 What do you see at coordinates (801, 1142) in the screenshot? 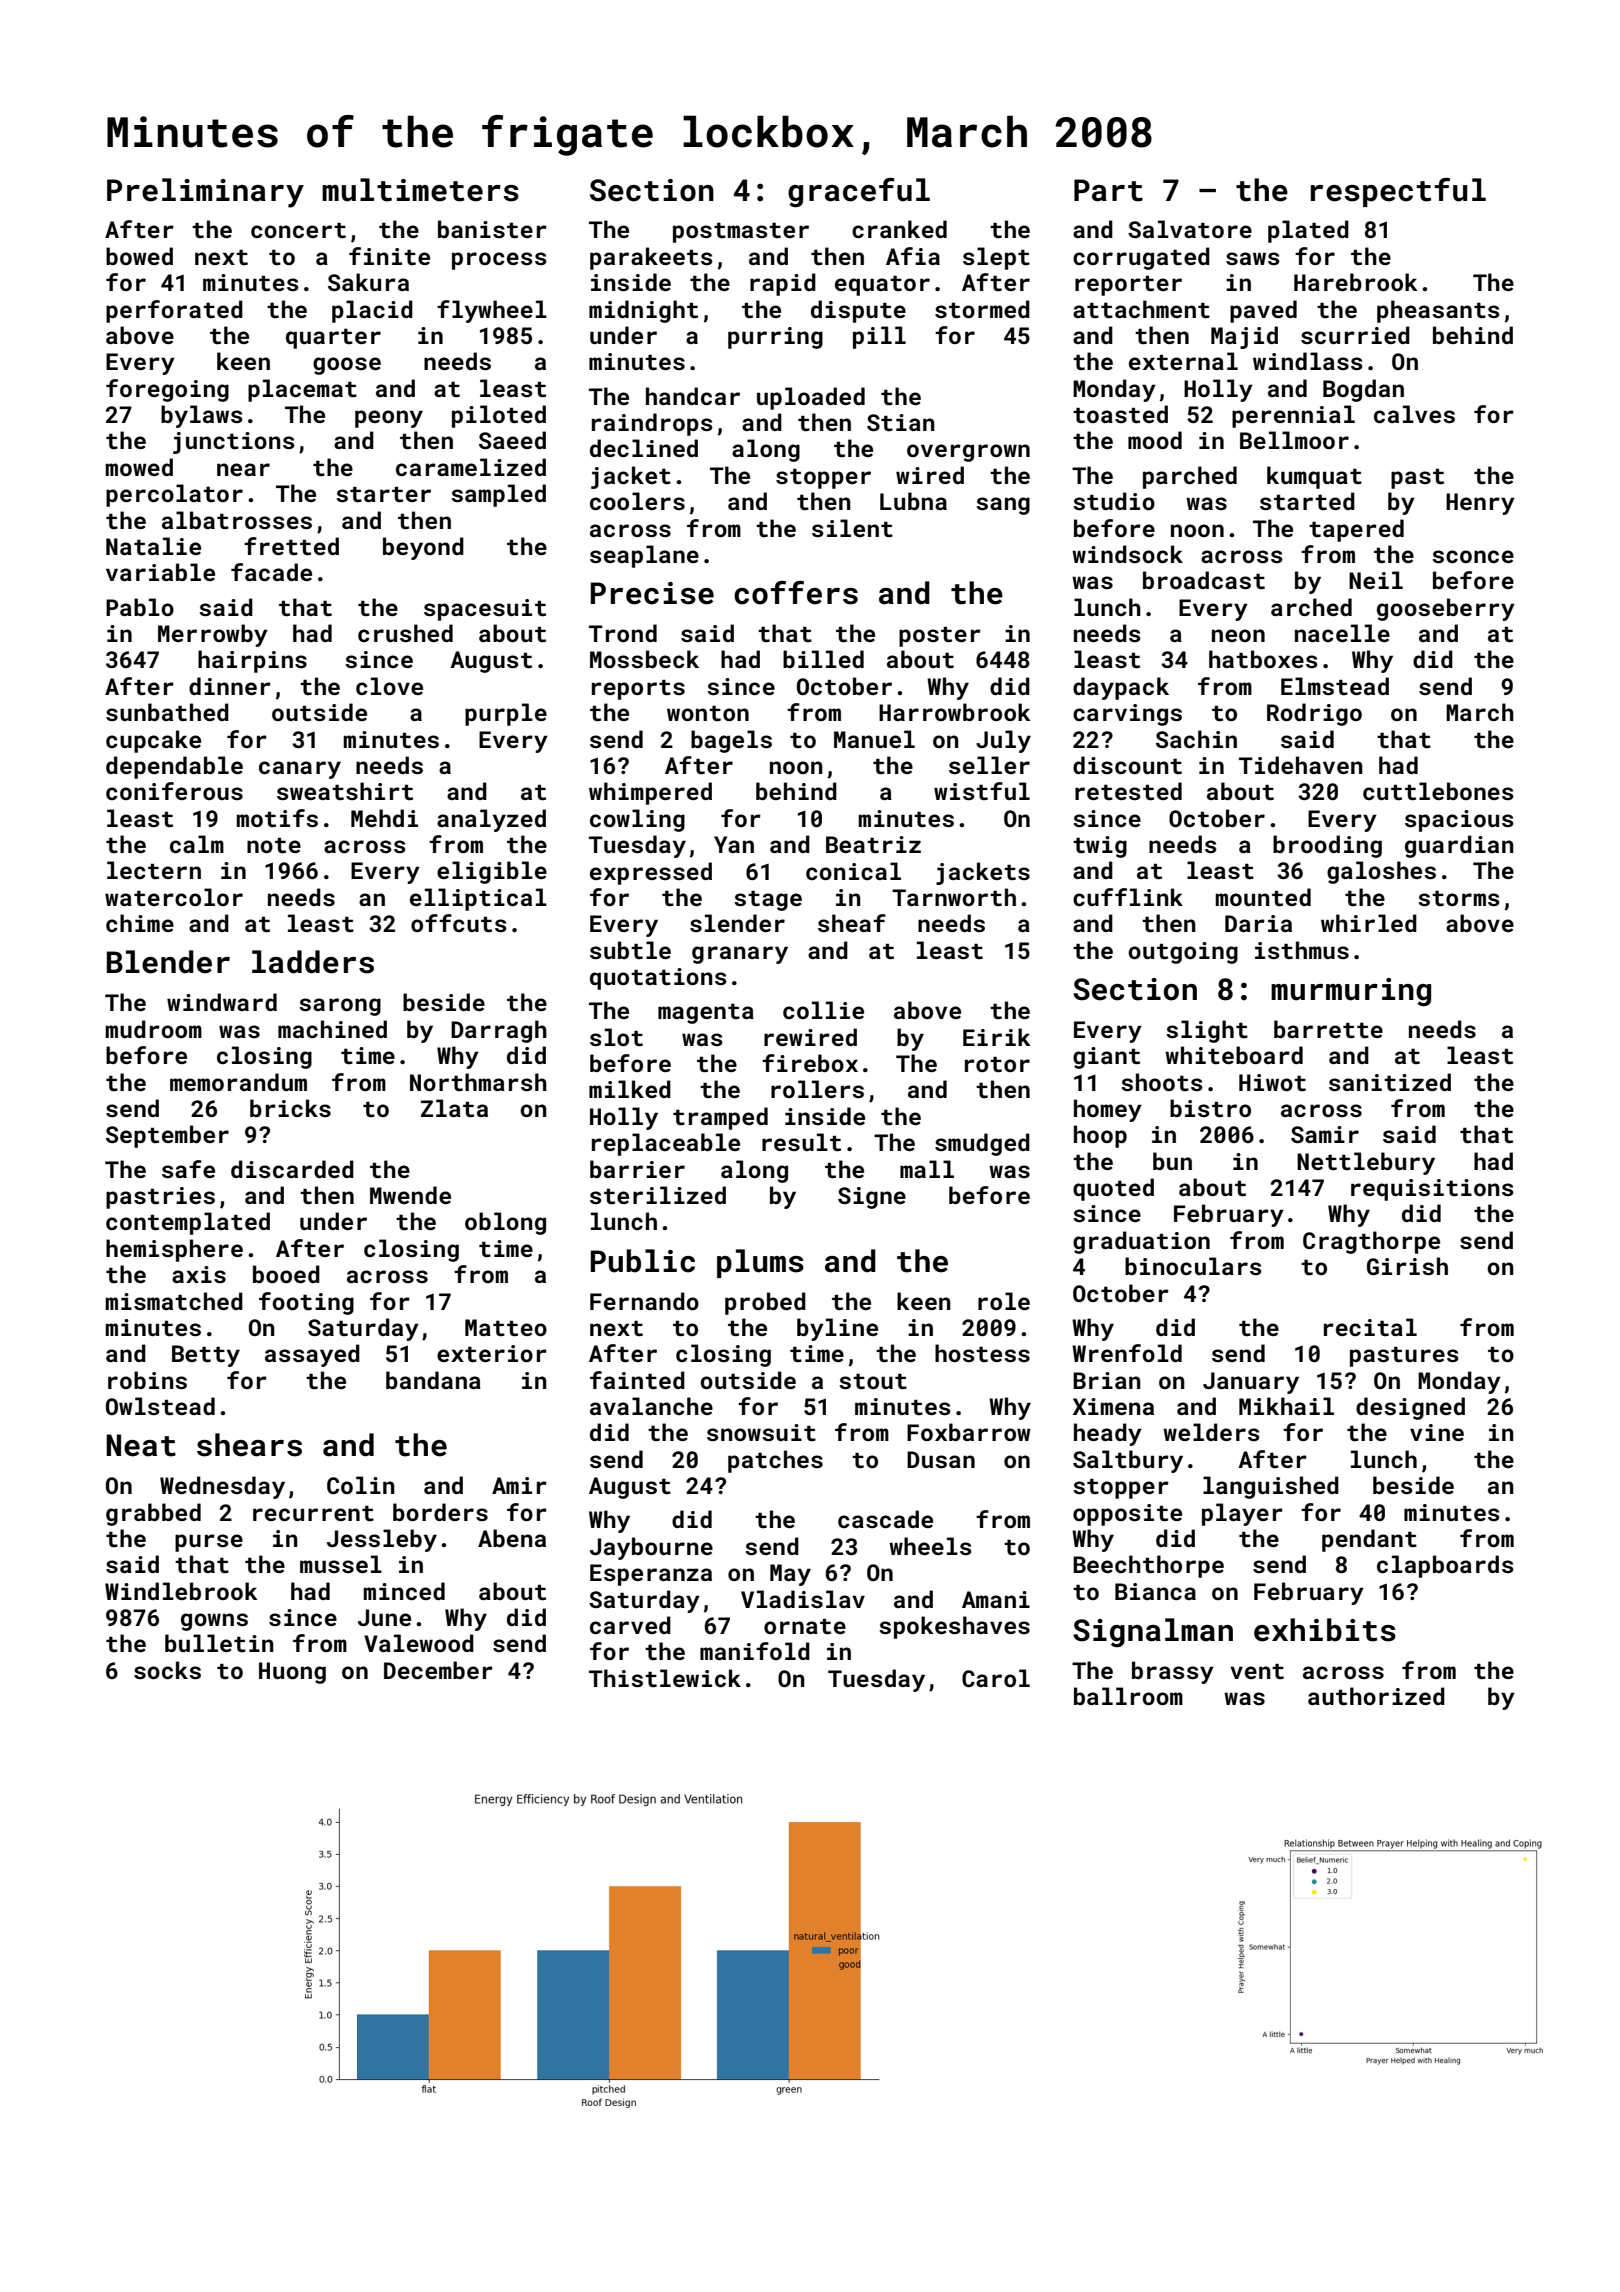
I see `result` at bounding box center [801, 1142].
